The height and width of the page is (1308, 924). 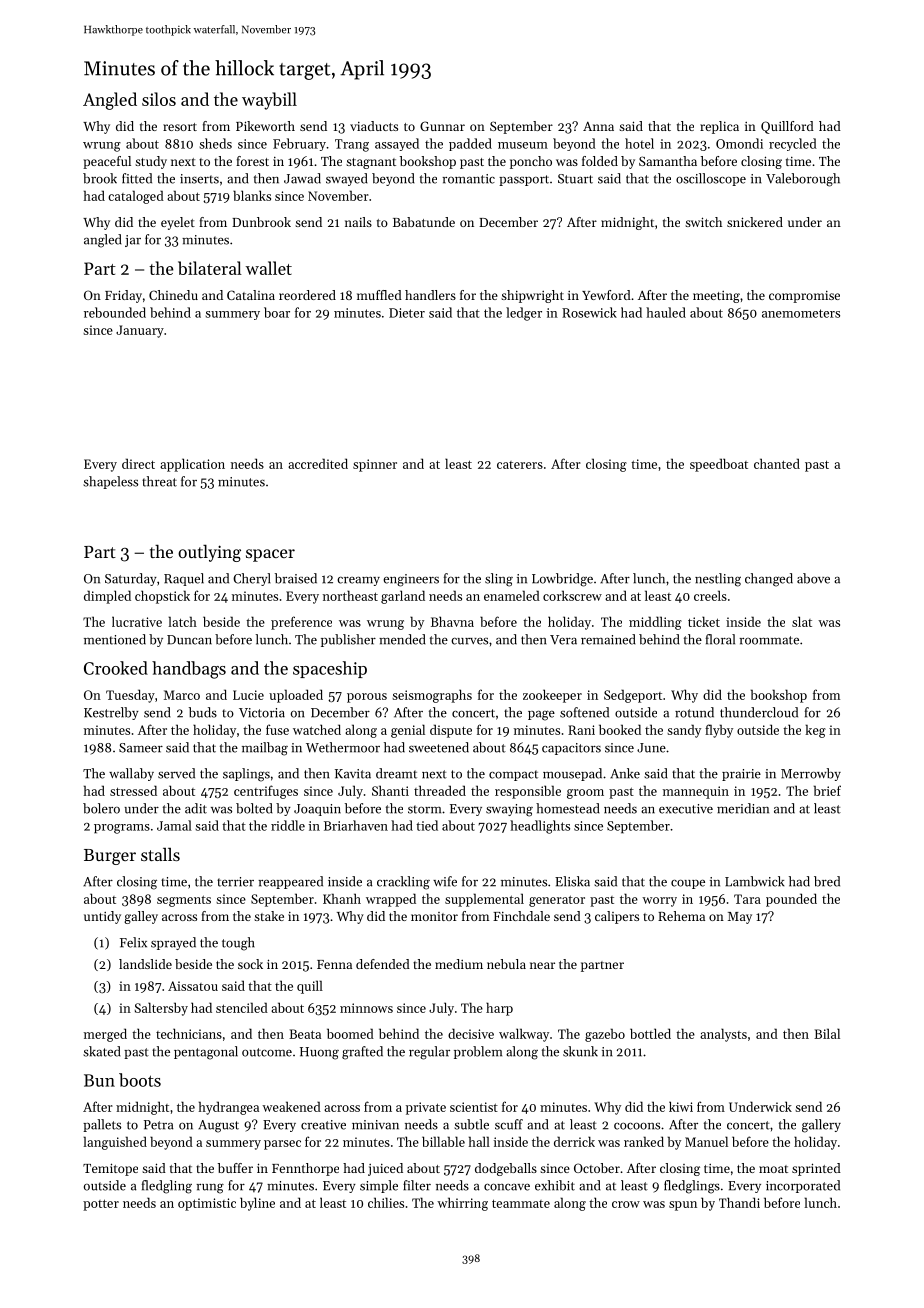 I want to click on sling, so click(x=499, y=580).
